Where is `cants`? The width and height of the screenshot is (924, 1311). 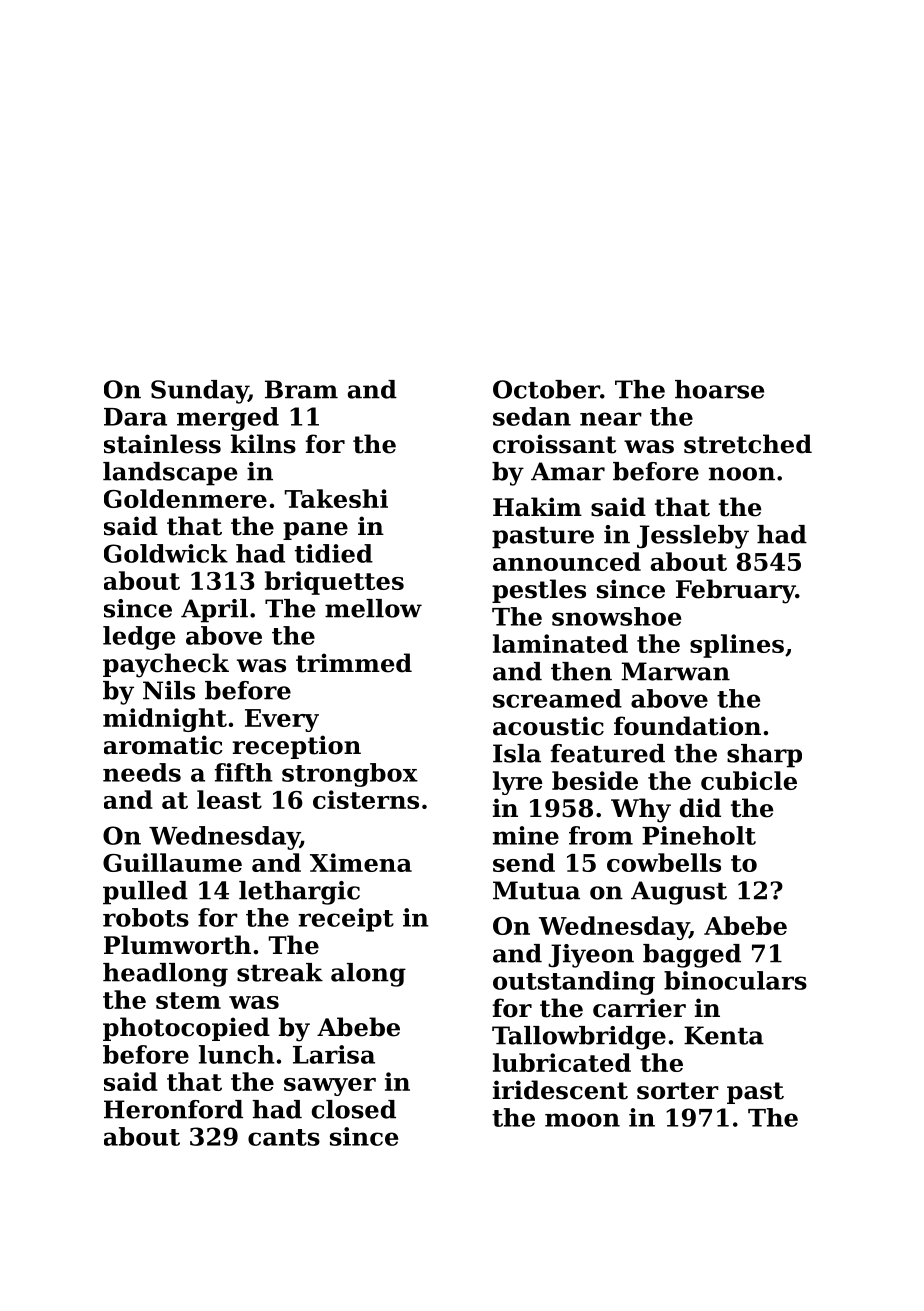
cants is located at coordinates (284, 1137).
